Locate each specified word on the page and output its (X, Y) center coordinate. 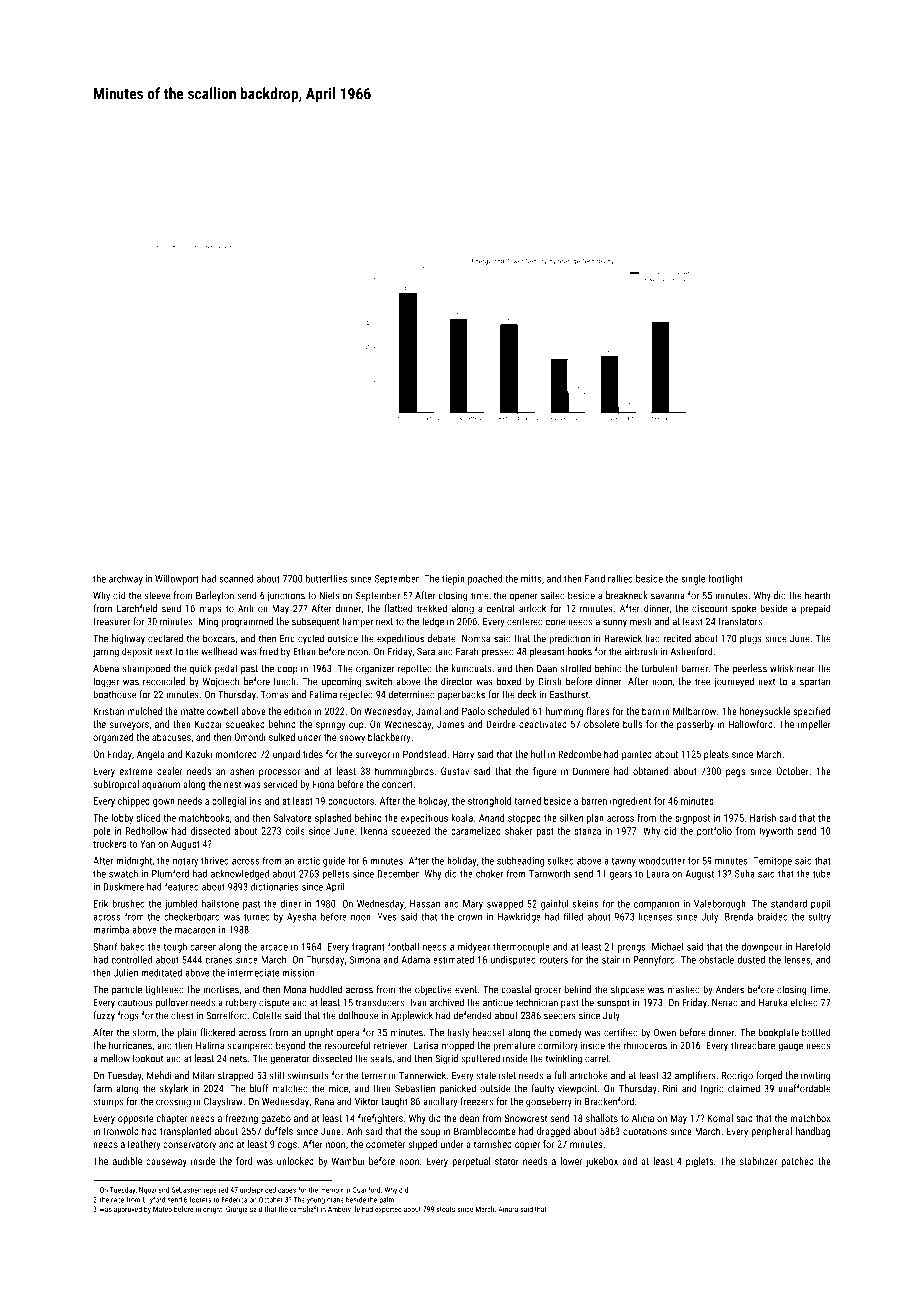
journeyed (734, 682)
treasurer (111, 622)
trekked (432, 608)
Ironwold (121, 1131)
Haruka (773, 1002)
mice (338, 1089)
